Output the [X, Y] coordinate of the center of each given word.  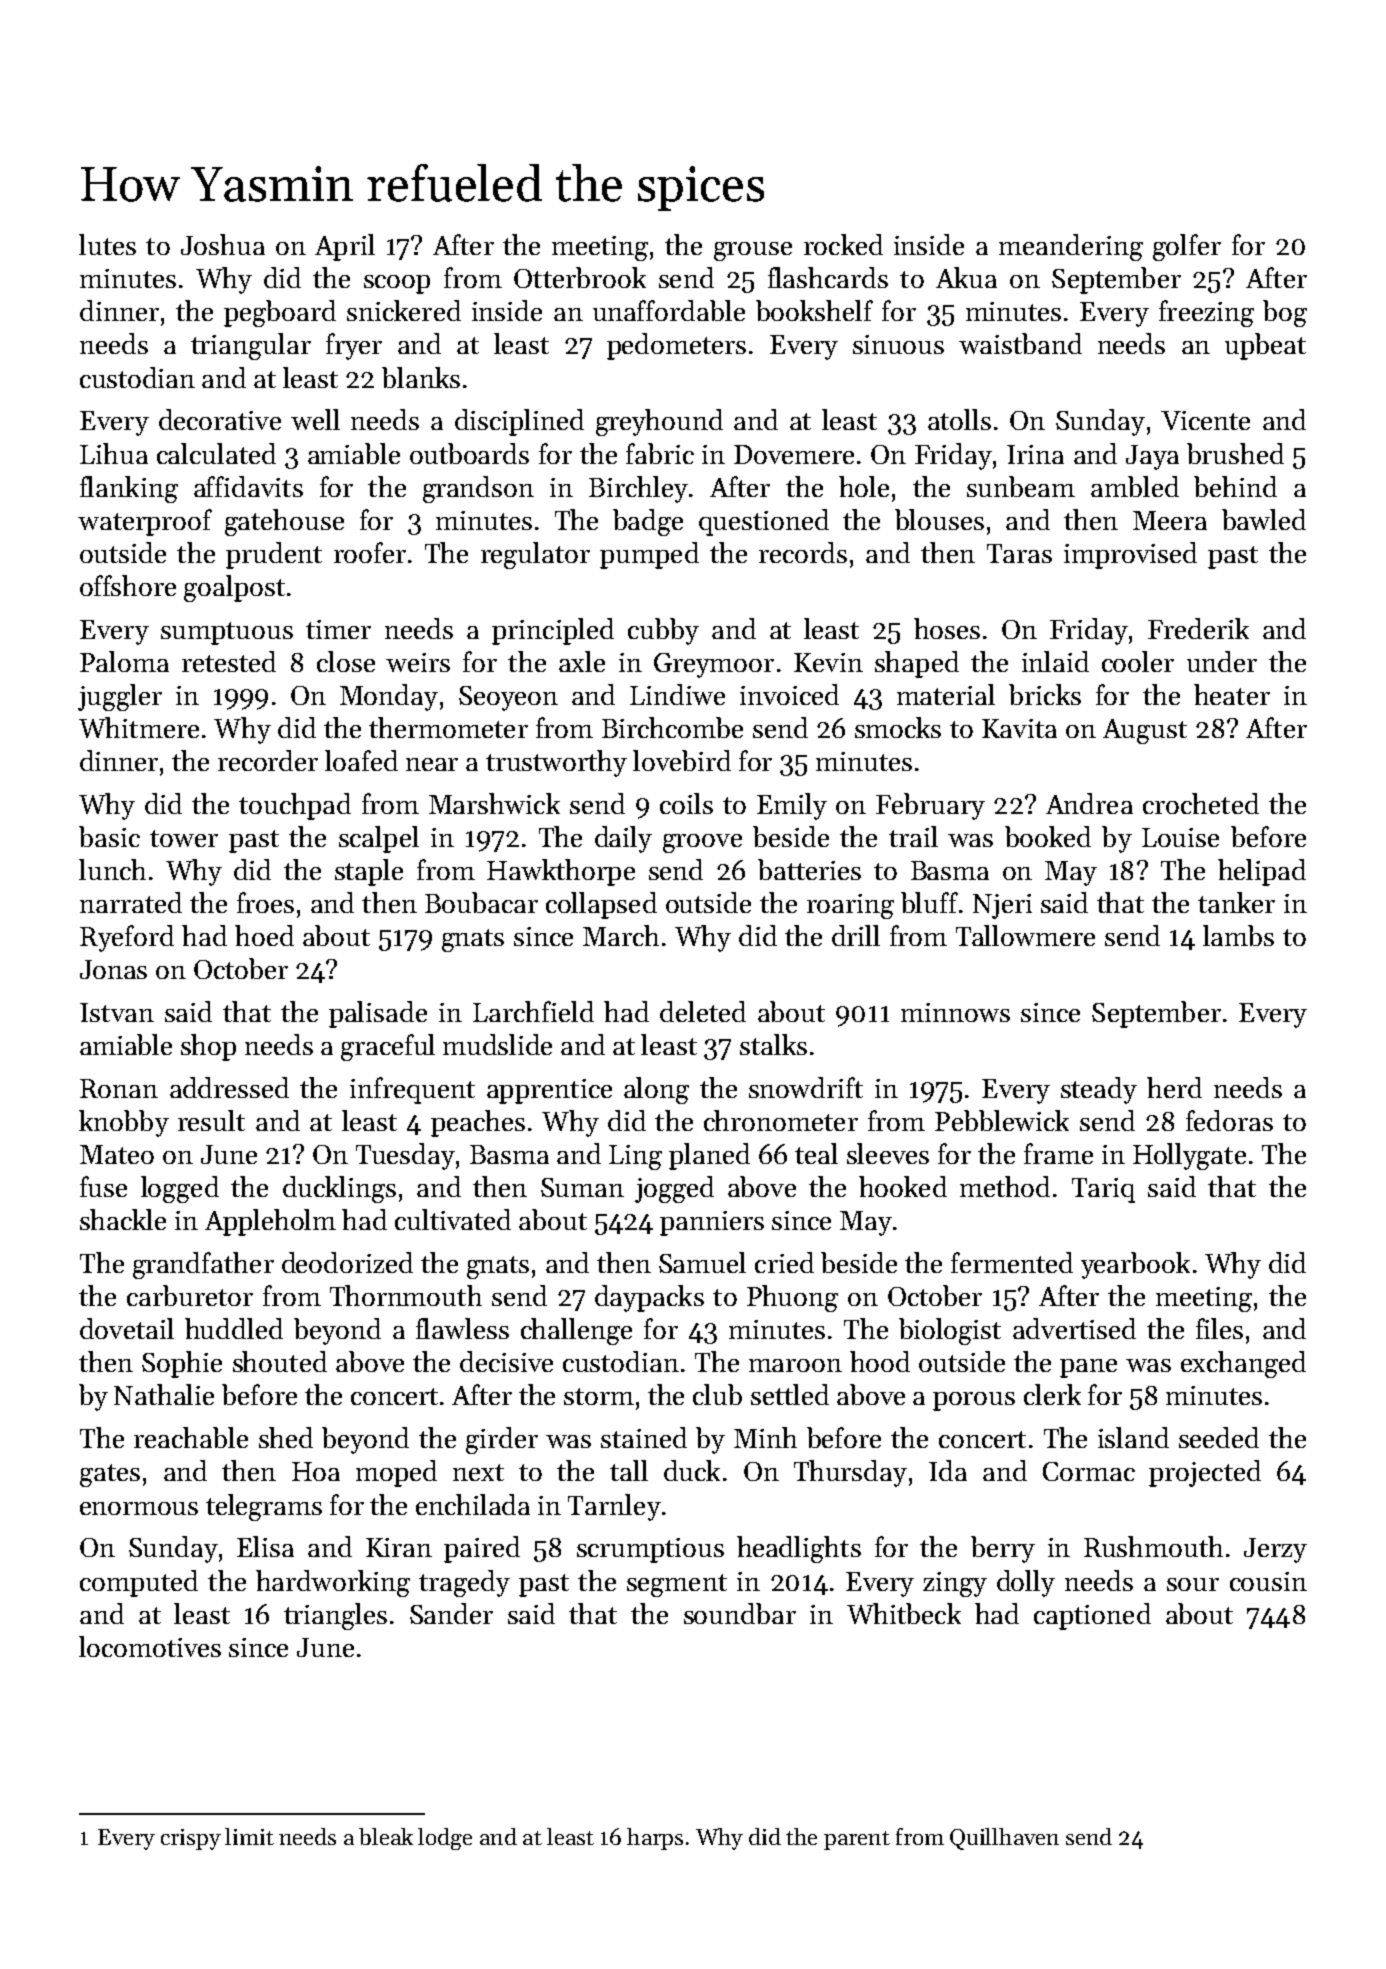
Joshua [223, 244]
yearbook [1135, 1265]
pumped [649, 555]
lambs [1238, 935]
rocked [843, 244]
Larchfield [533, 1011]
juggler [120, 697]
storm [599, 1396]
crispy [191, 1839]
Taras [1019, 553]
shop [208, 1047]
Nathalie [164, 1394]
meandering [1071, 247]
